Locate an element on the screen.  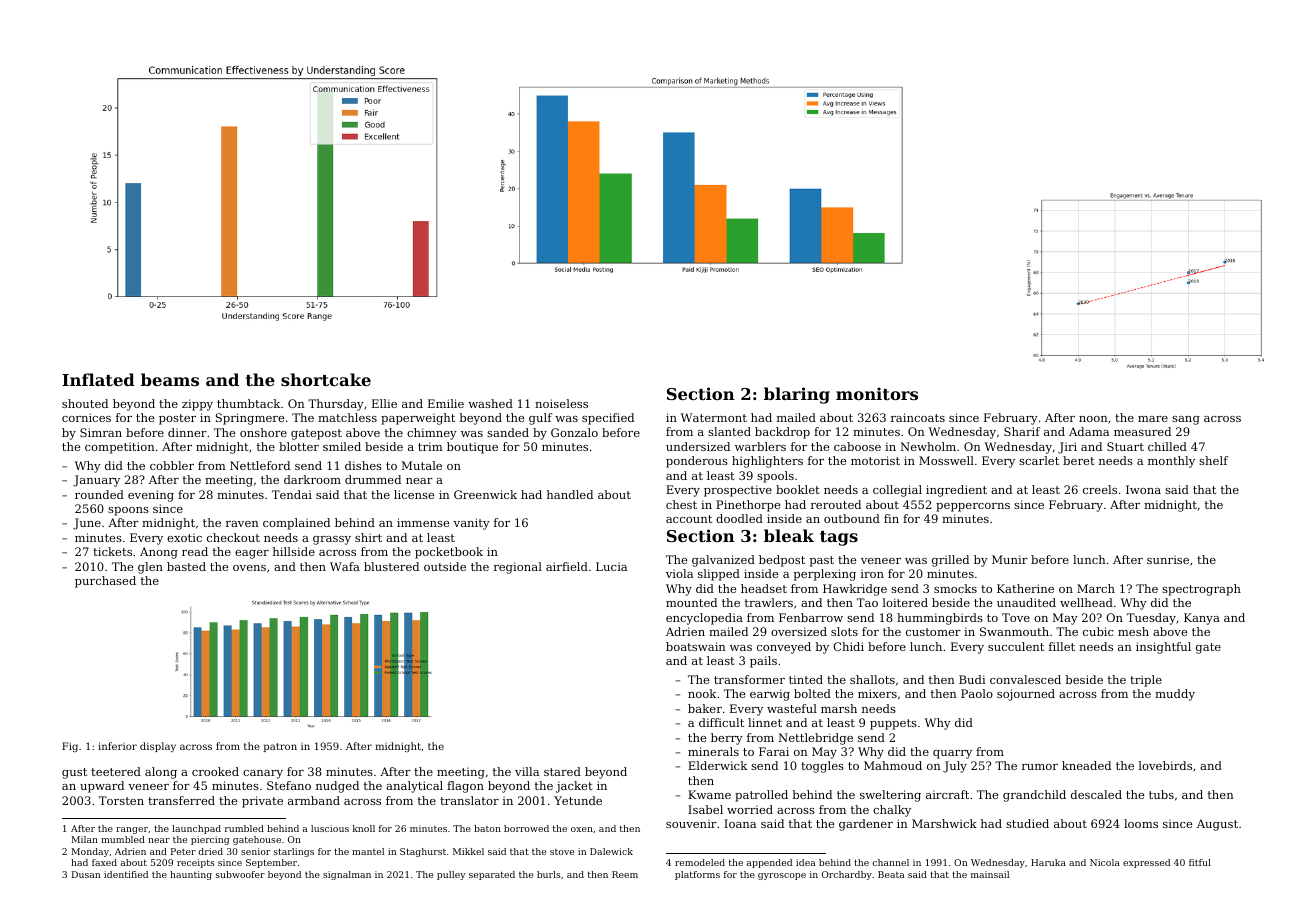
cornices is located at coordinates (86, 417).
